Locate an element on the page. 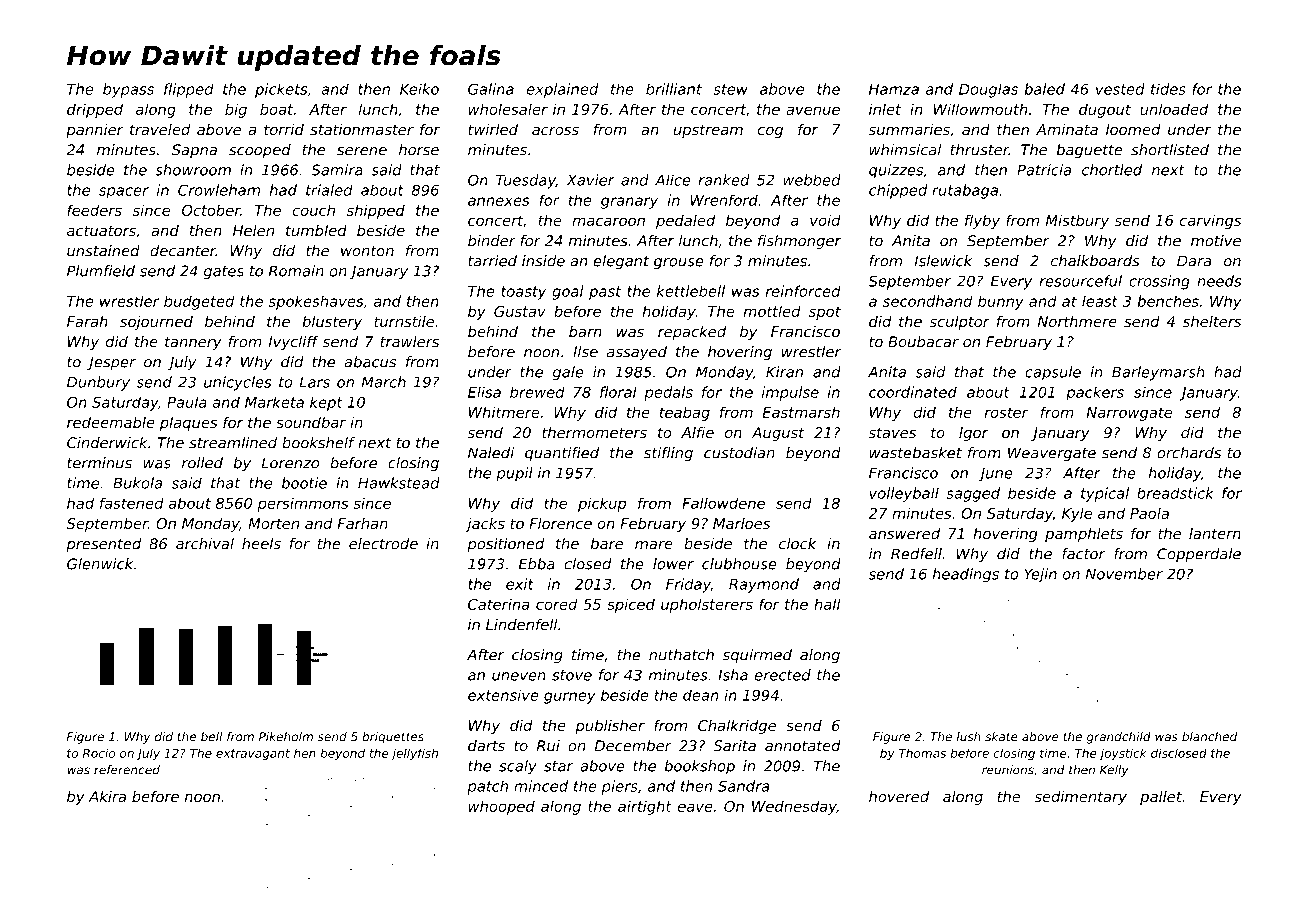 The width and height of the image is (1308, 924). Sandra is located at coordinates (743, 786).
